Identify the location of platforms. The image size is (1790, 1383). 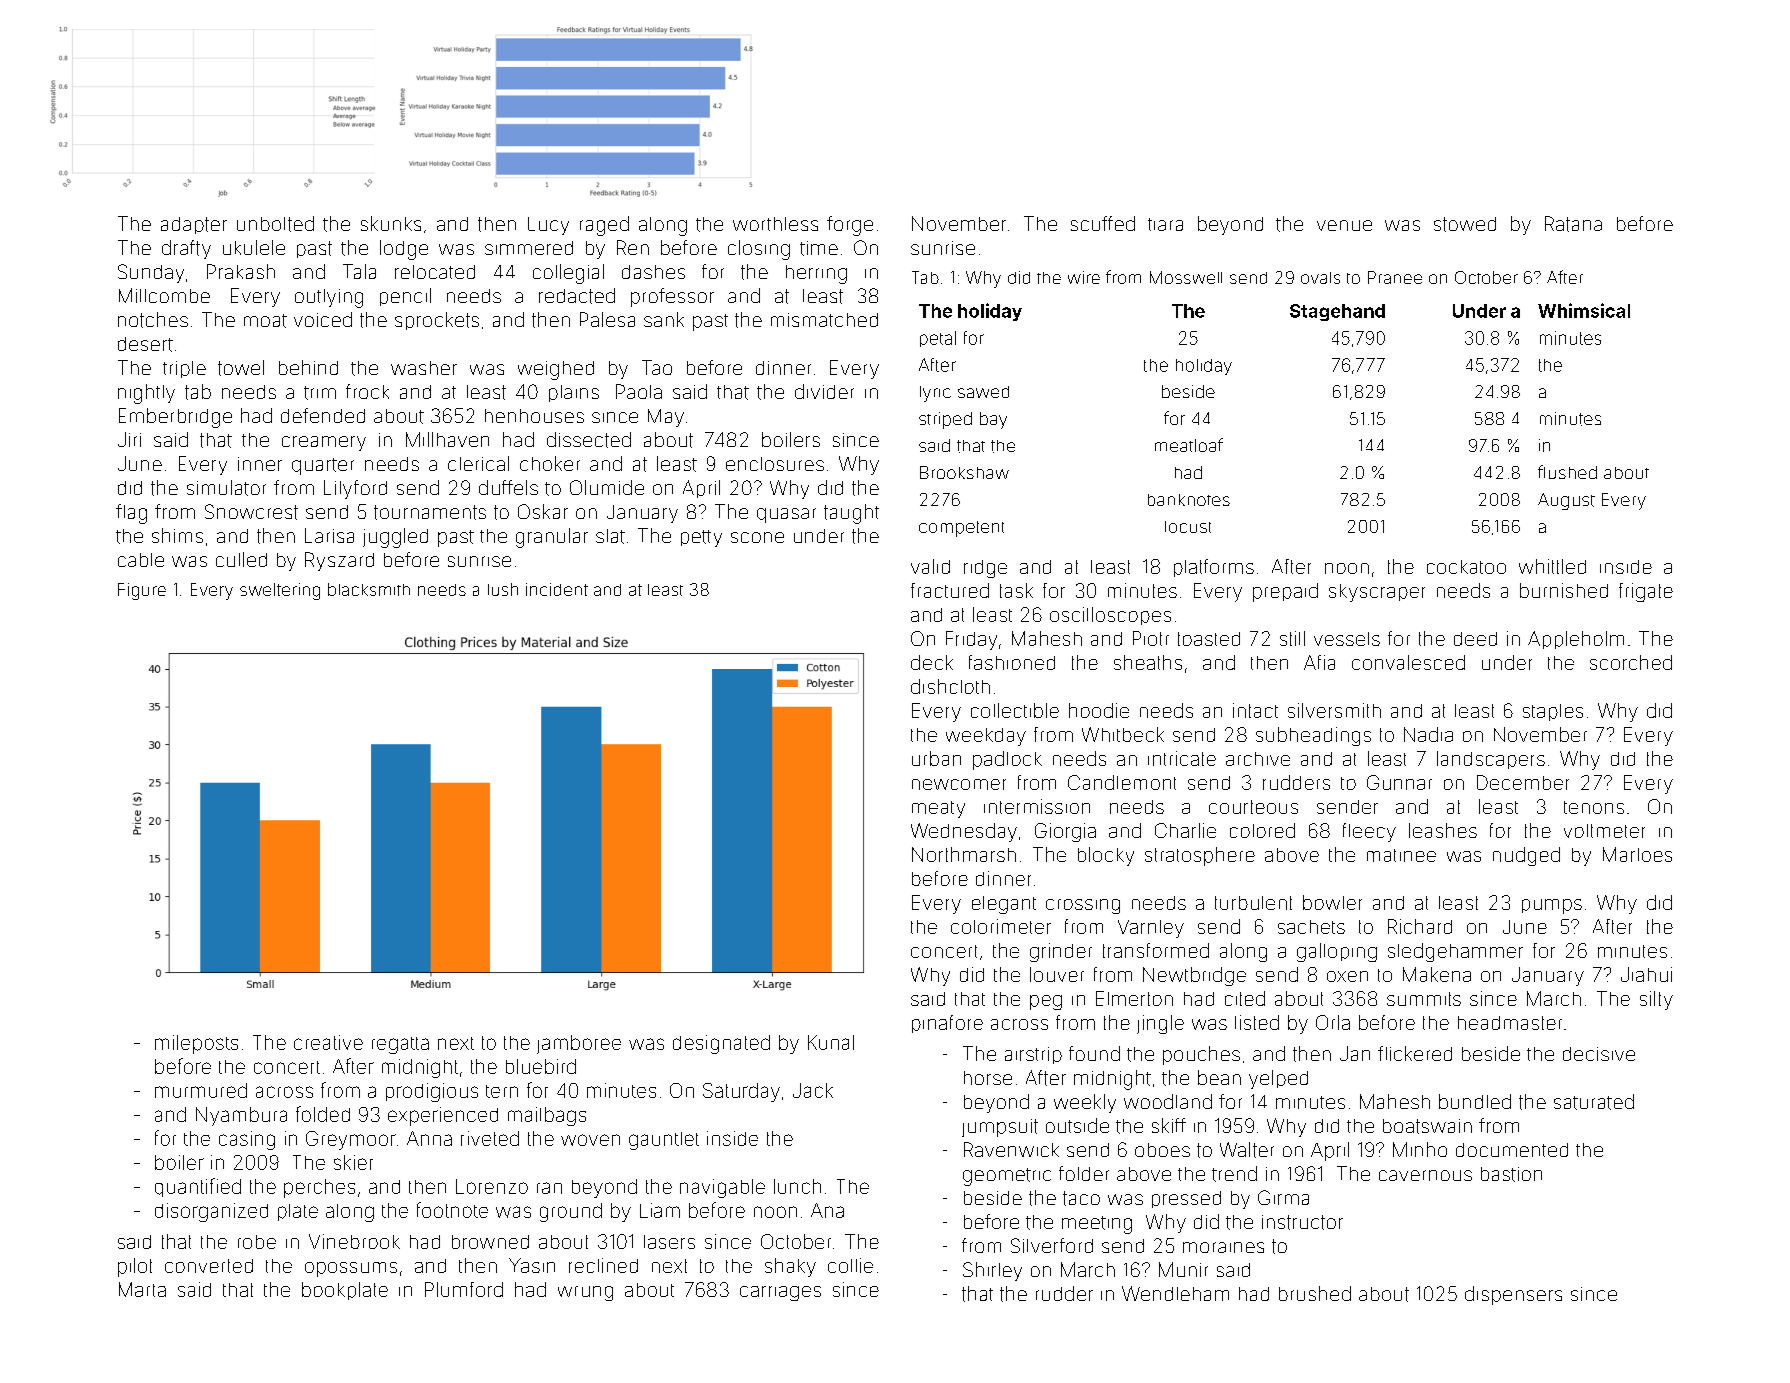
(1214, 568).
